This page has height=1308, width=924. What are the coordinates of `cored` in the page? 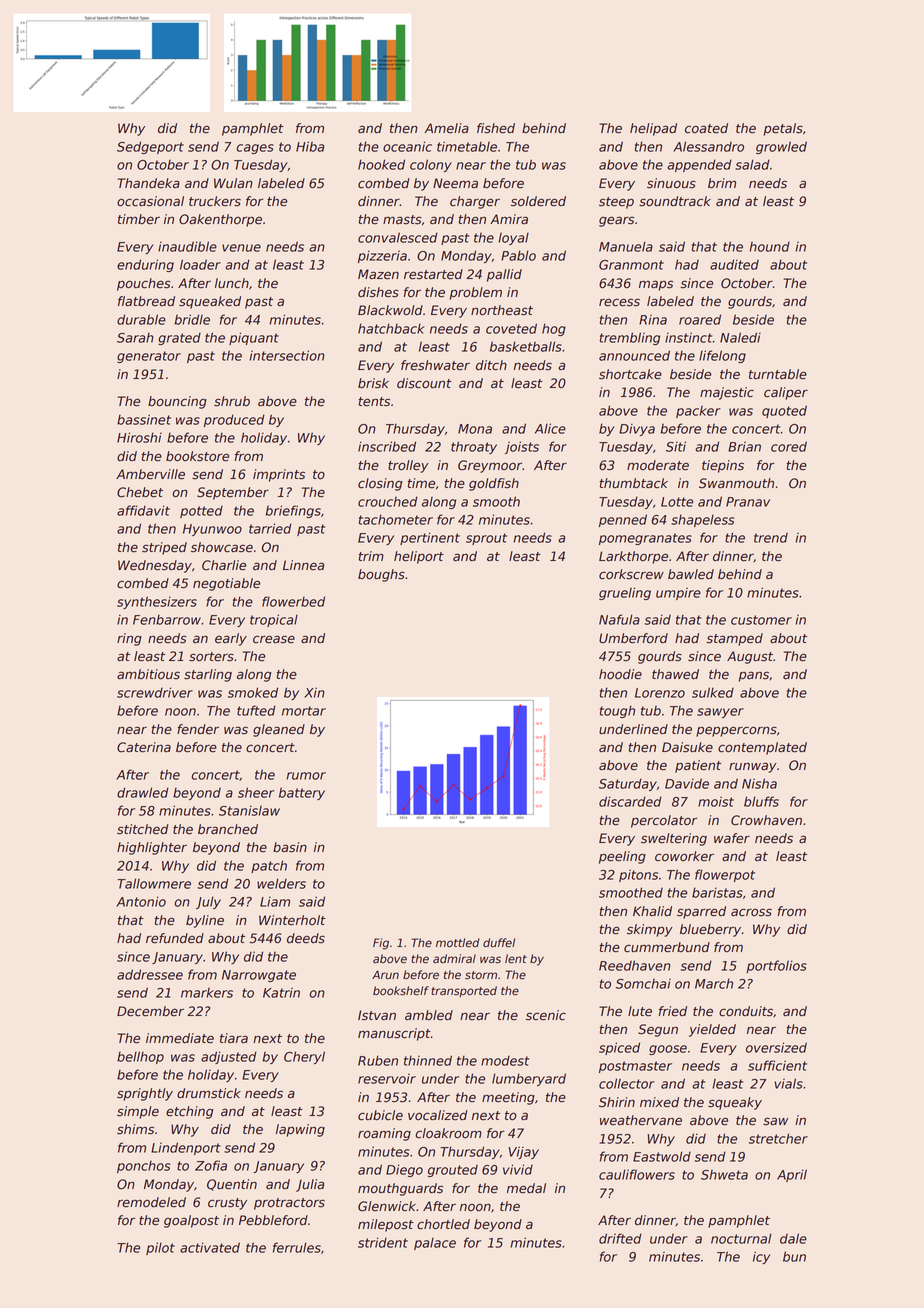 It's located at (789, 446).
